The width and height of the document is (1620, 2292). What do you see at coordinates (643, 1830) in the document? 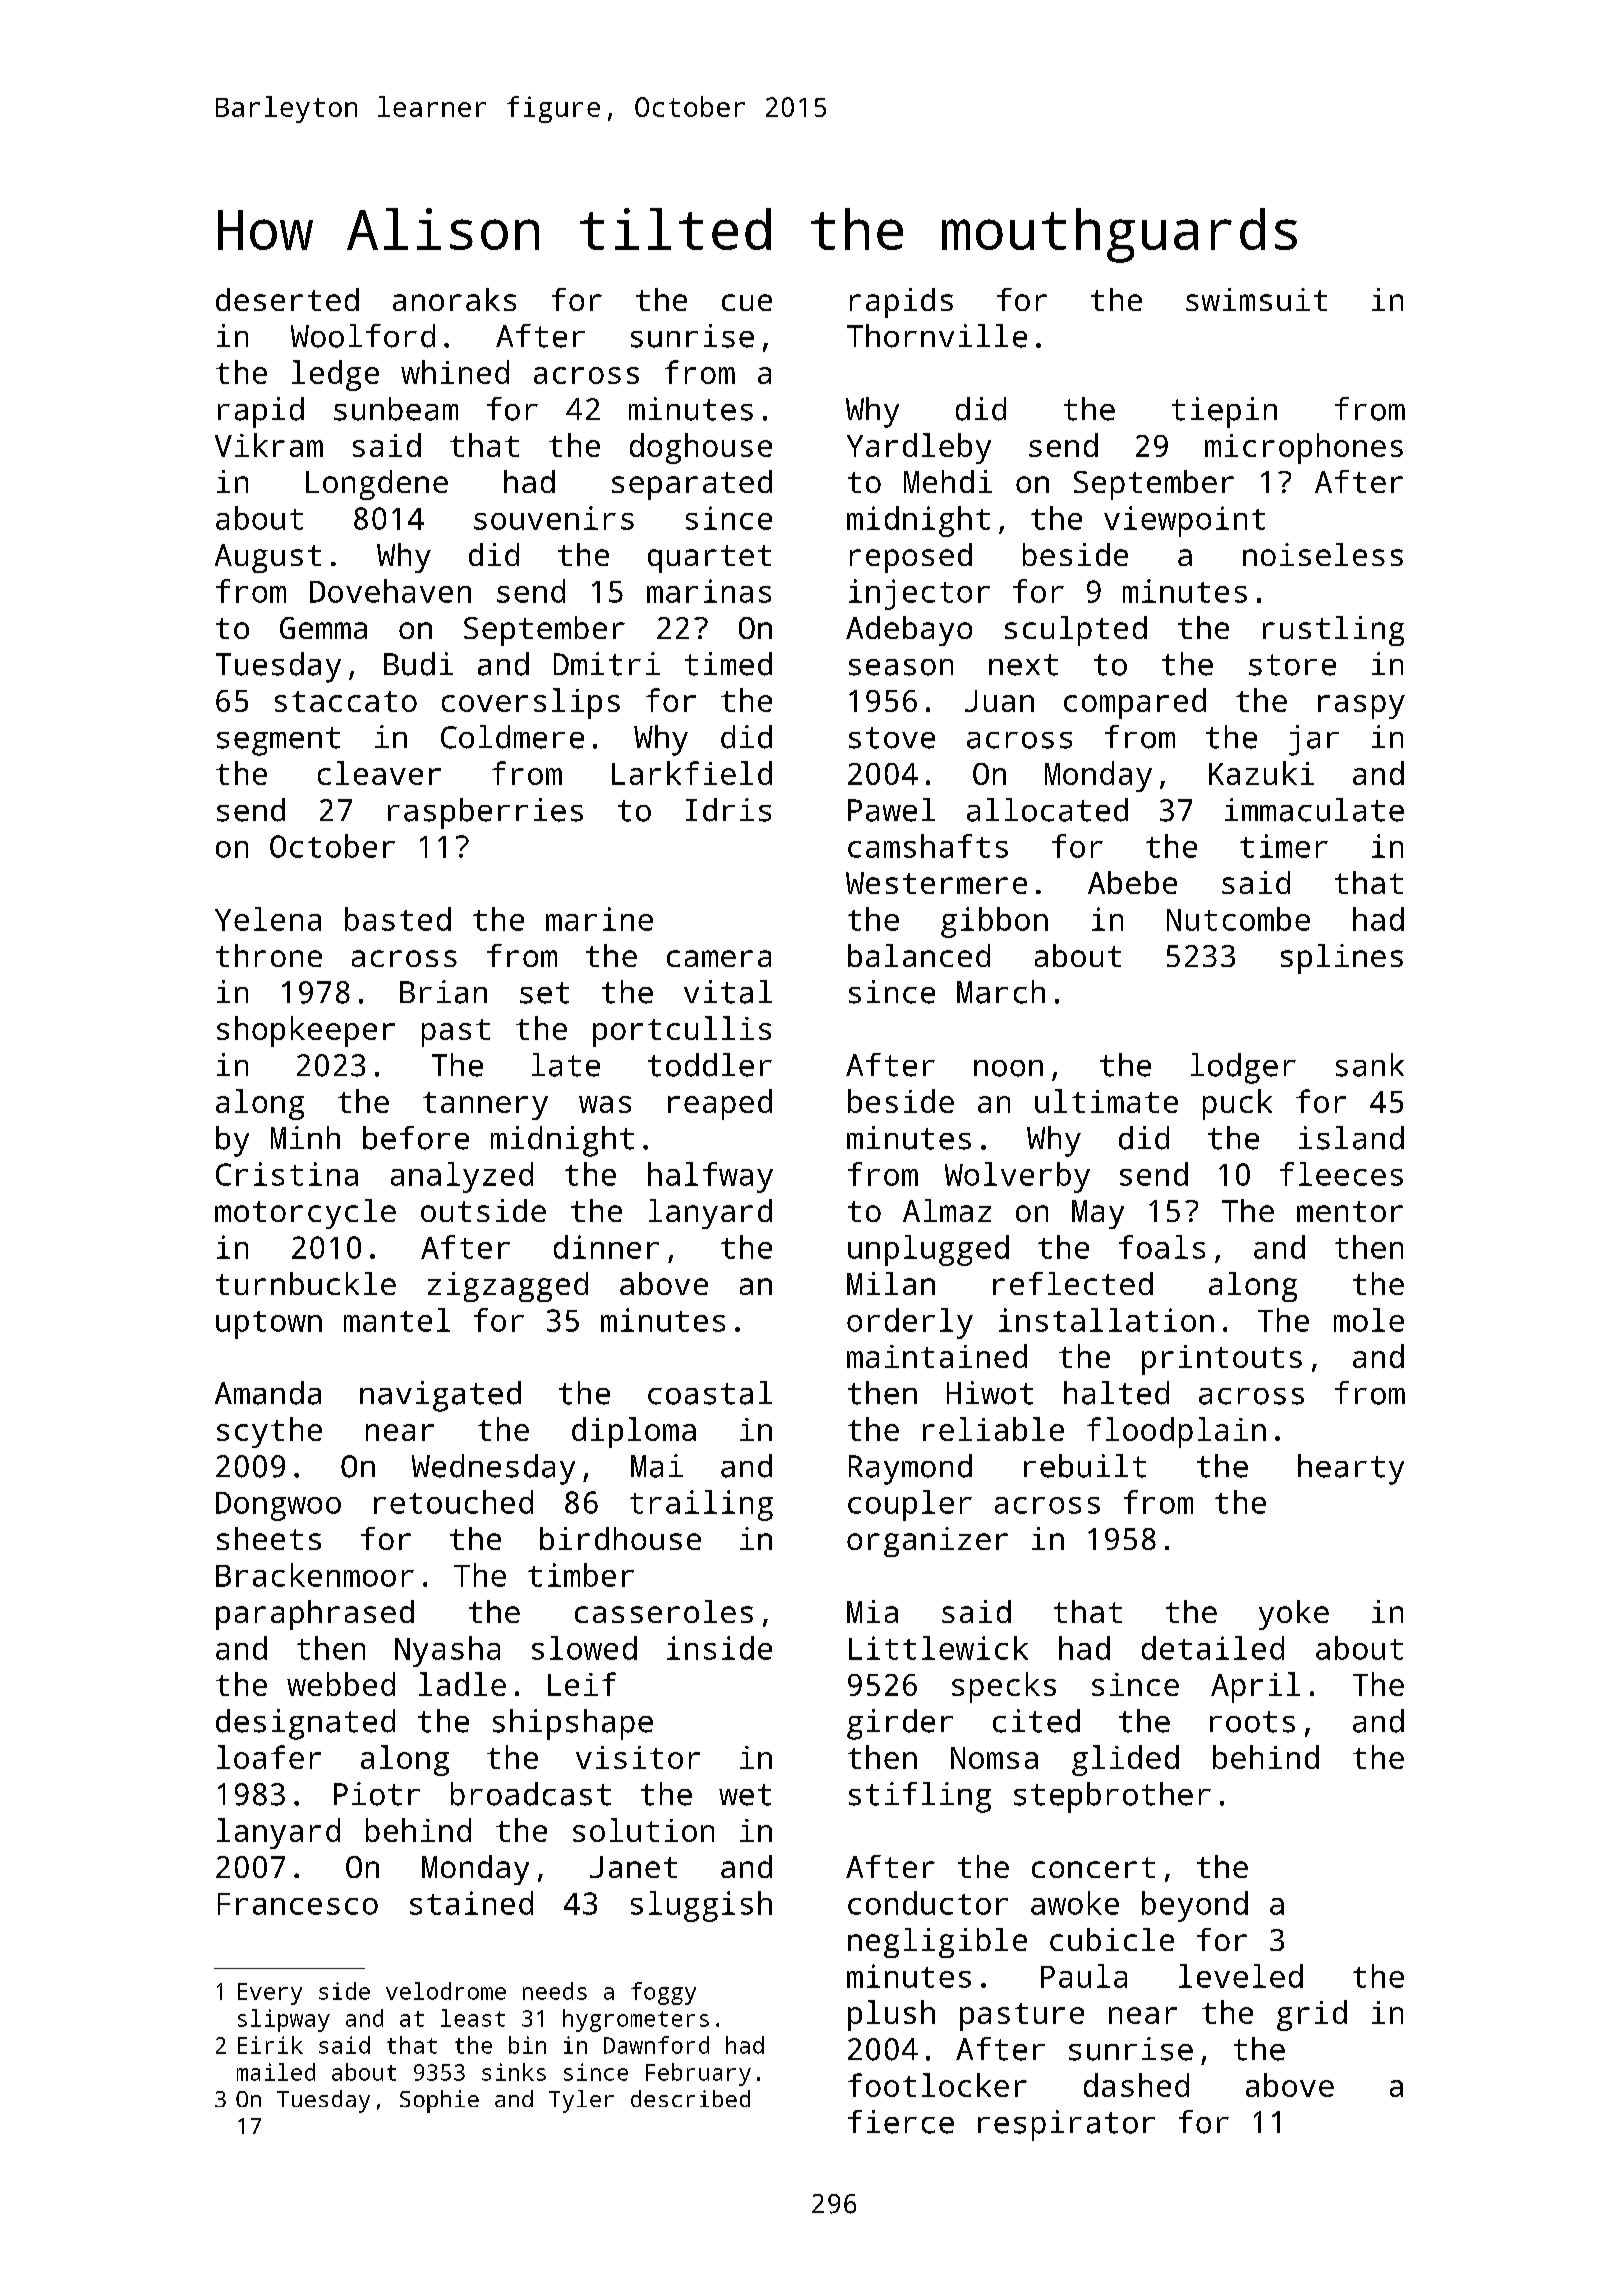
I see `solution` at bounding box center [643, 1830].
